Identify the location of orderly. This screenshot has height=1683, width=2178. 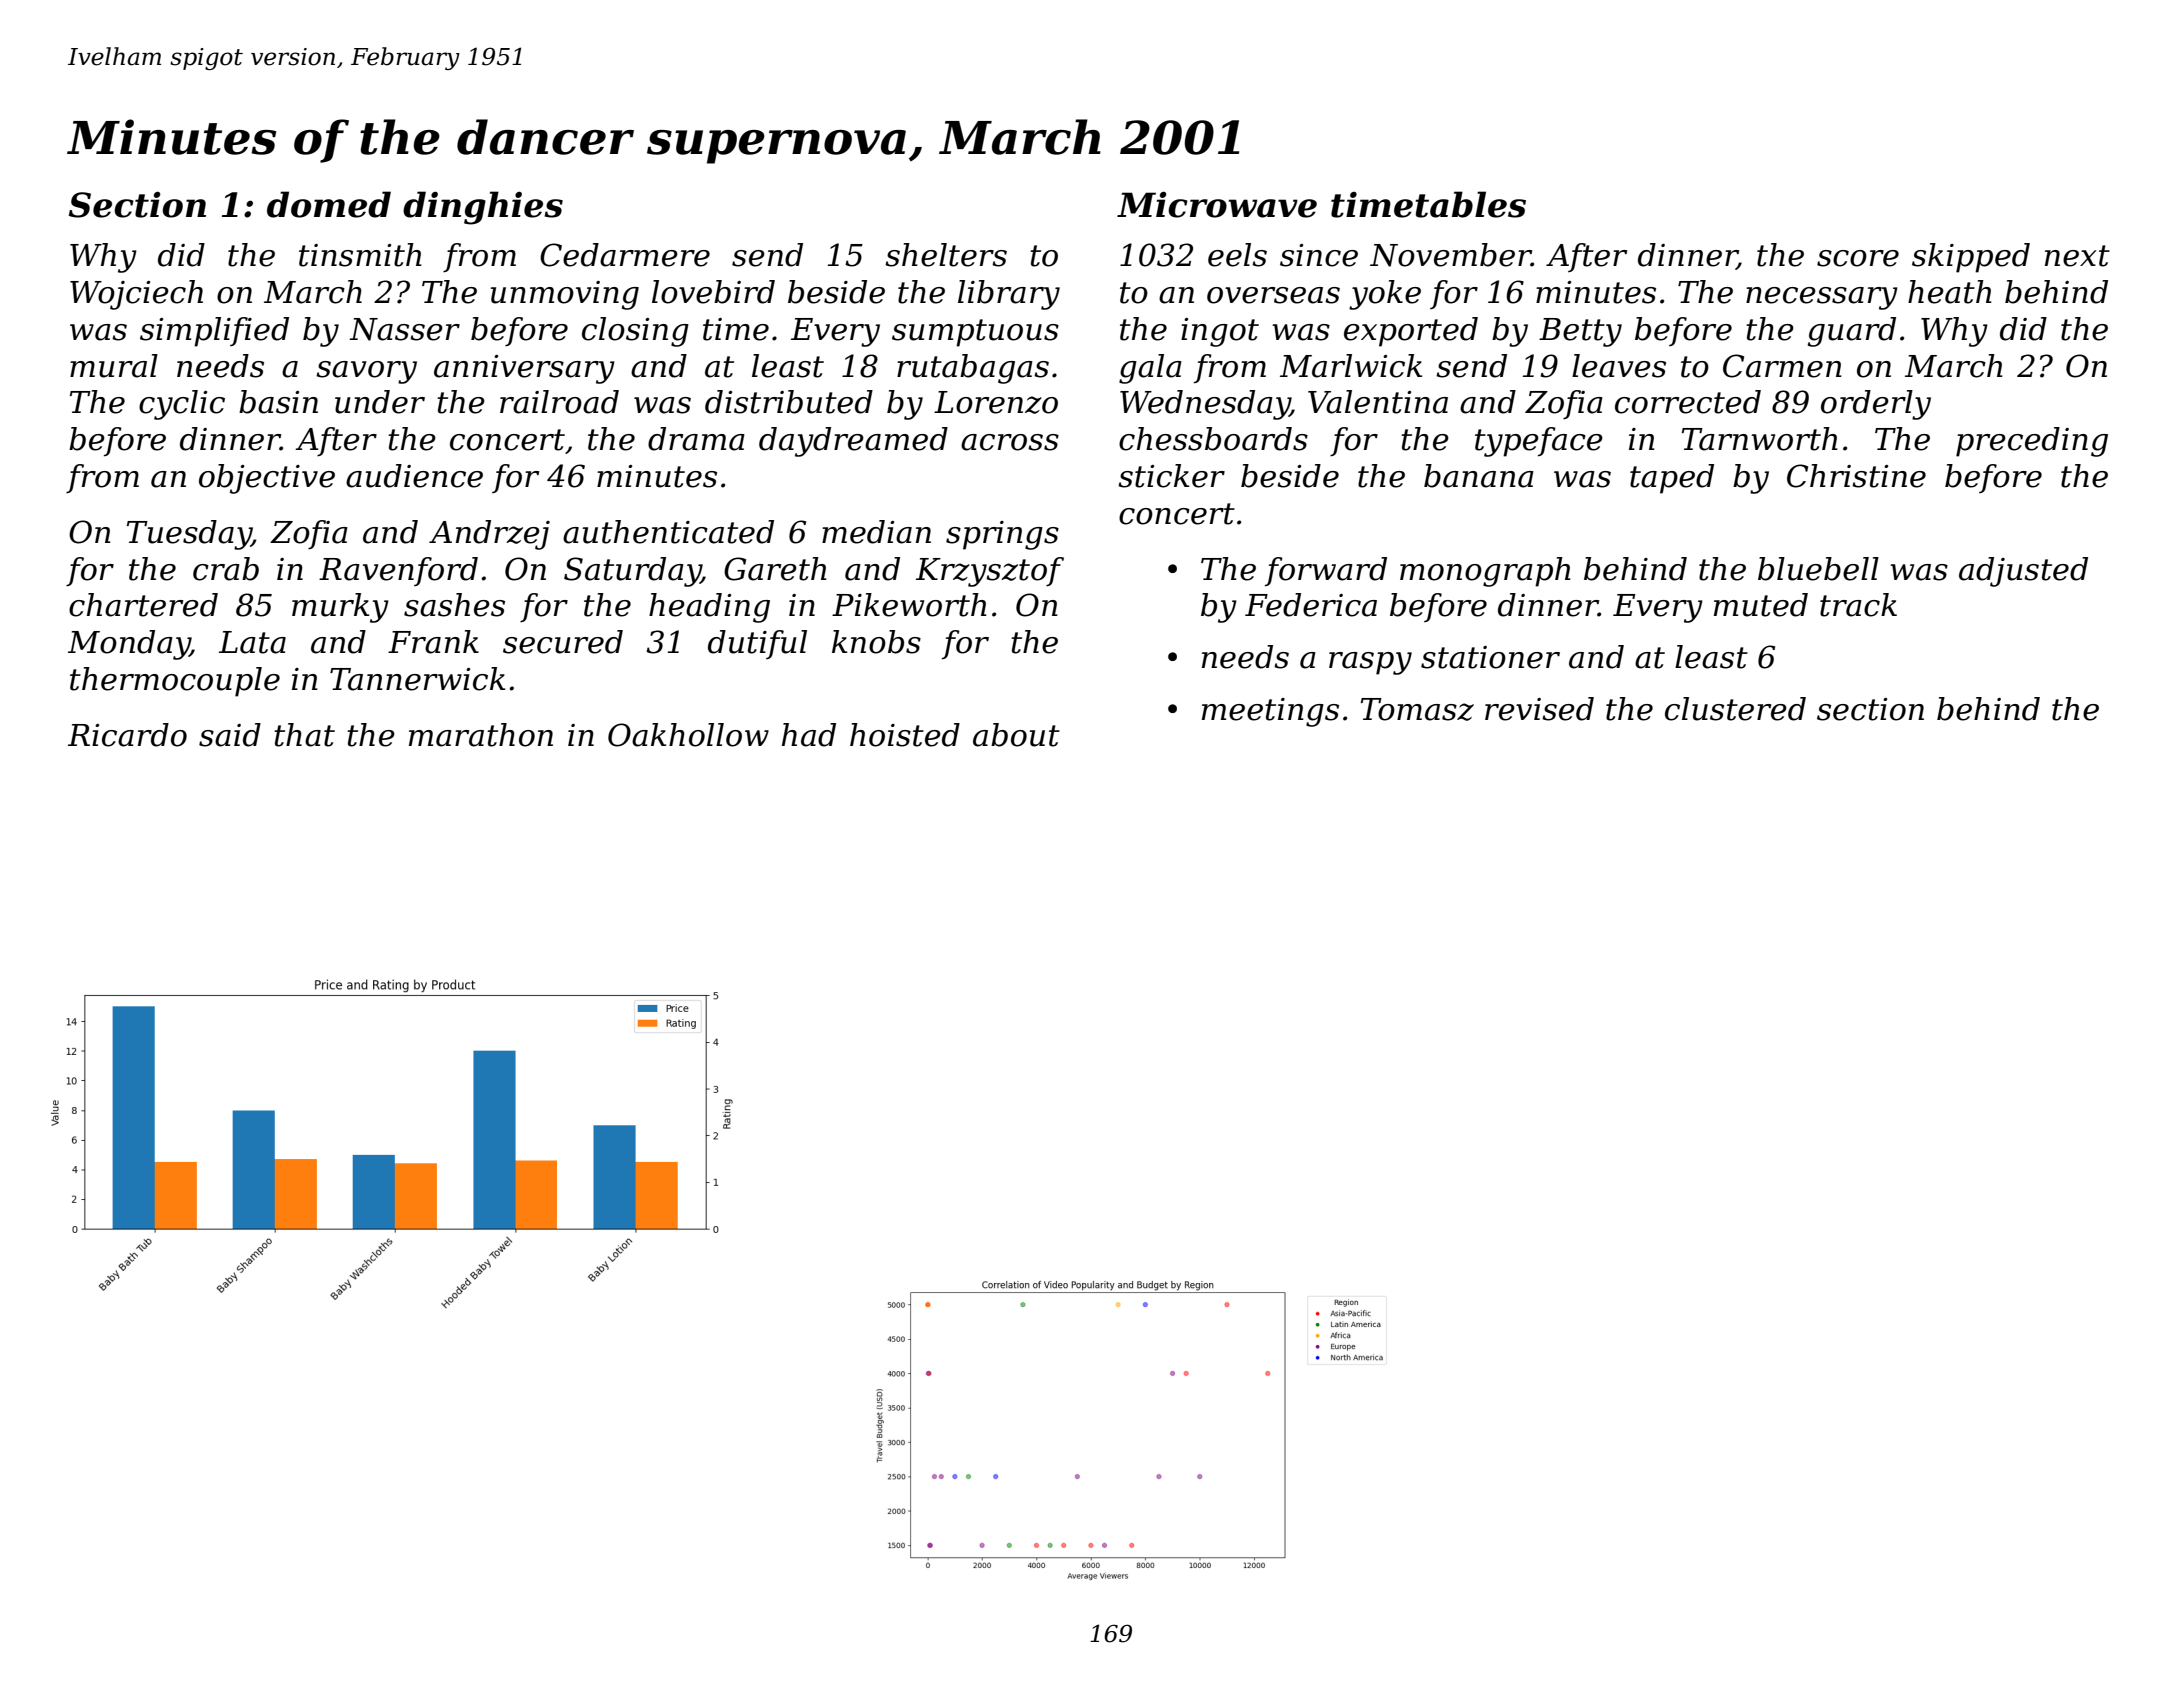
(1876, 405).
